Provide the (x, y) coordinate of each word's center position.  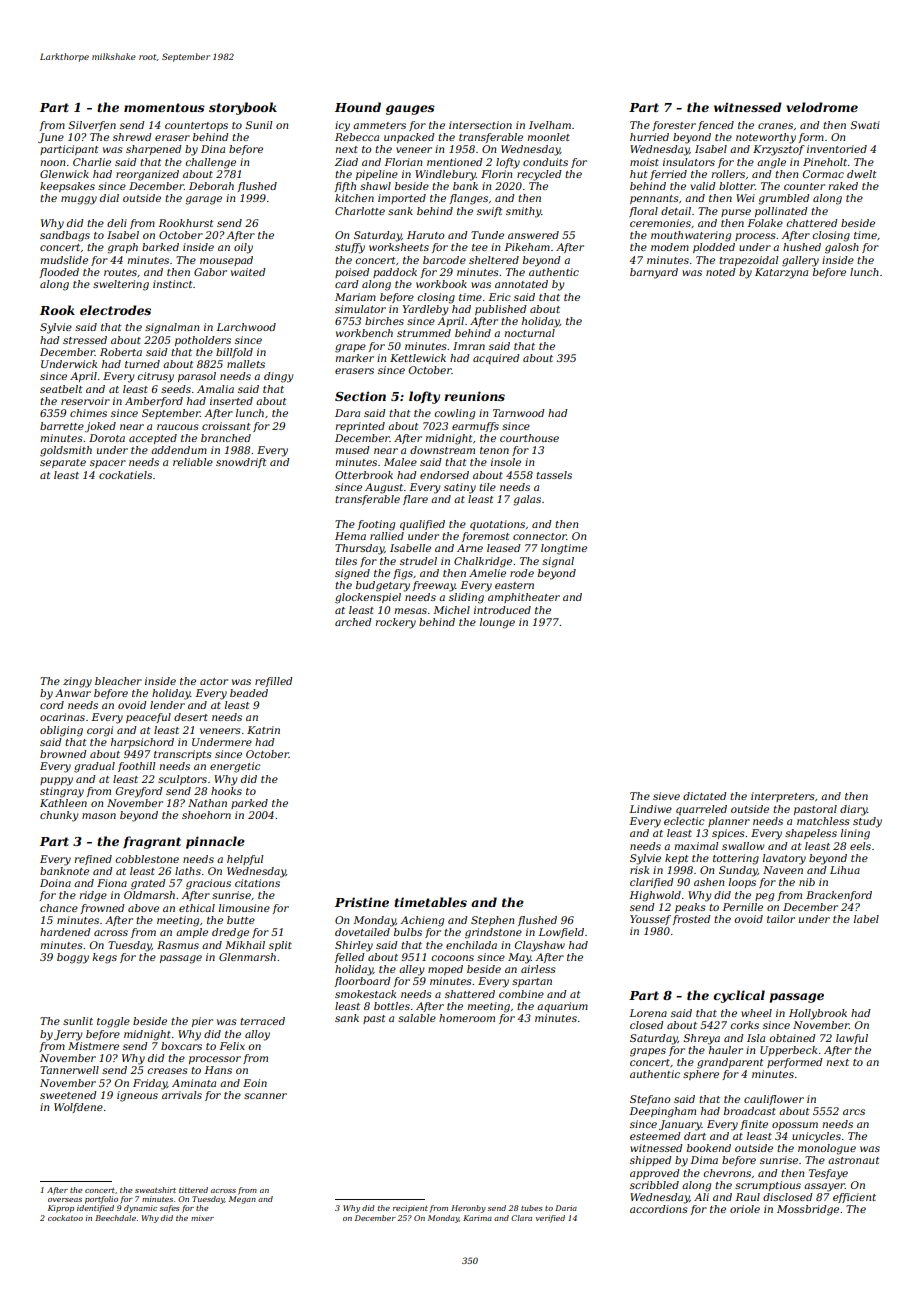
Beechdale (115, 1218)
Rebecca (357, 137)
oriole (745, 1209)
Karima (477, 1218)
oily (243, 248)
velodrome (822, 107)
